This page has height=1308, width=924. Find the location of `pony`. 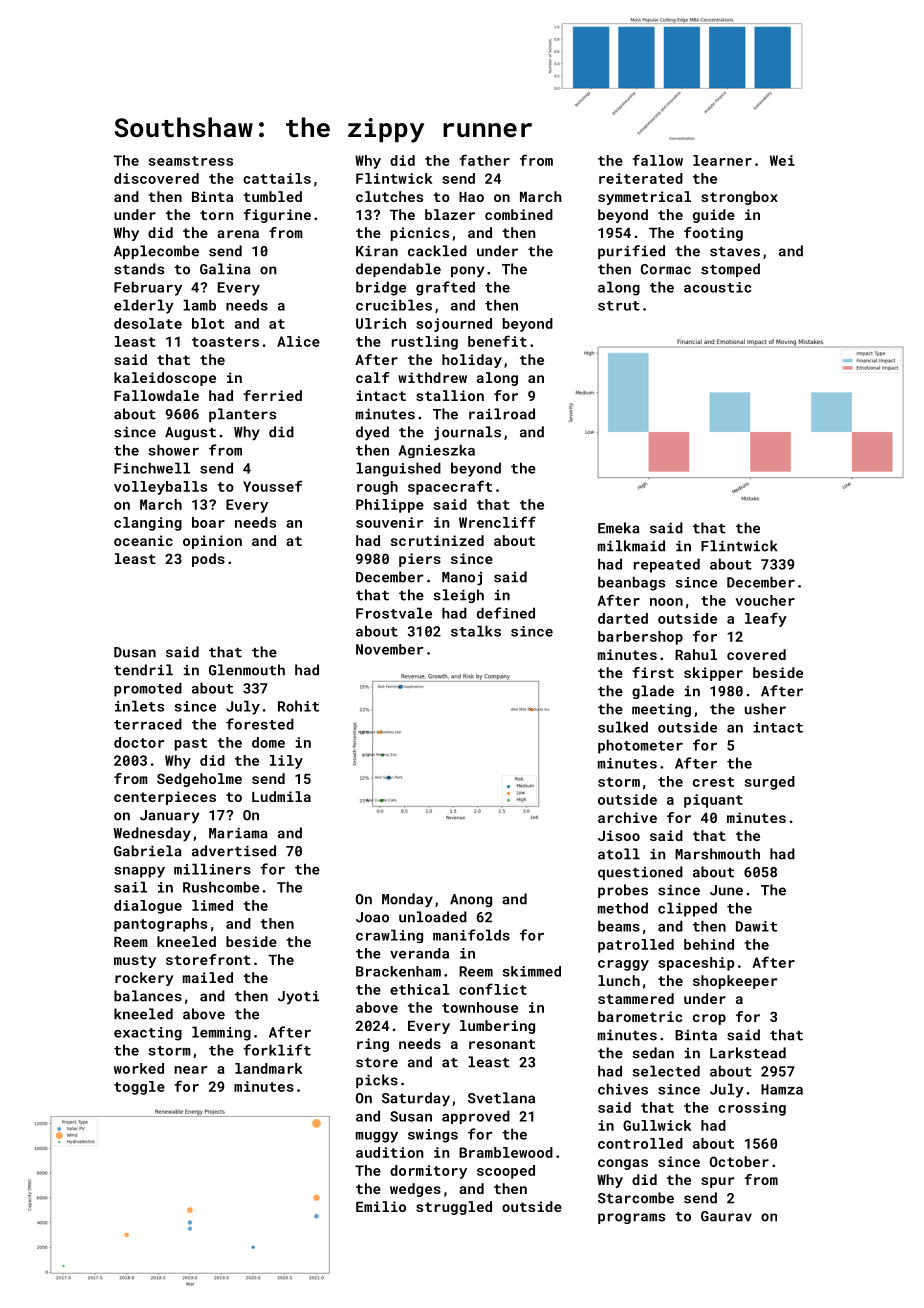

pony is located at coordinates (467, 272).
